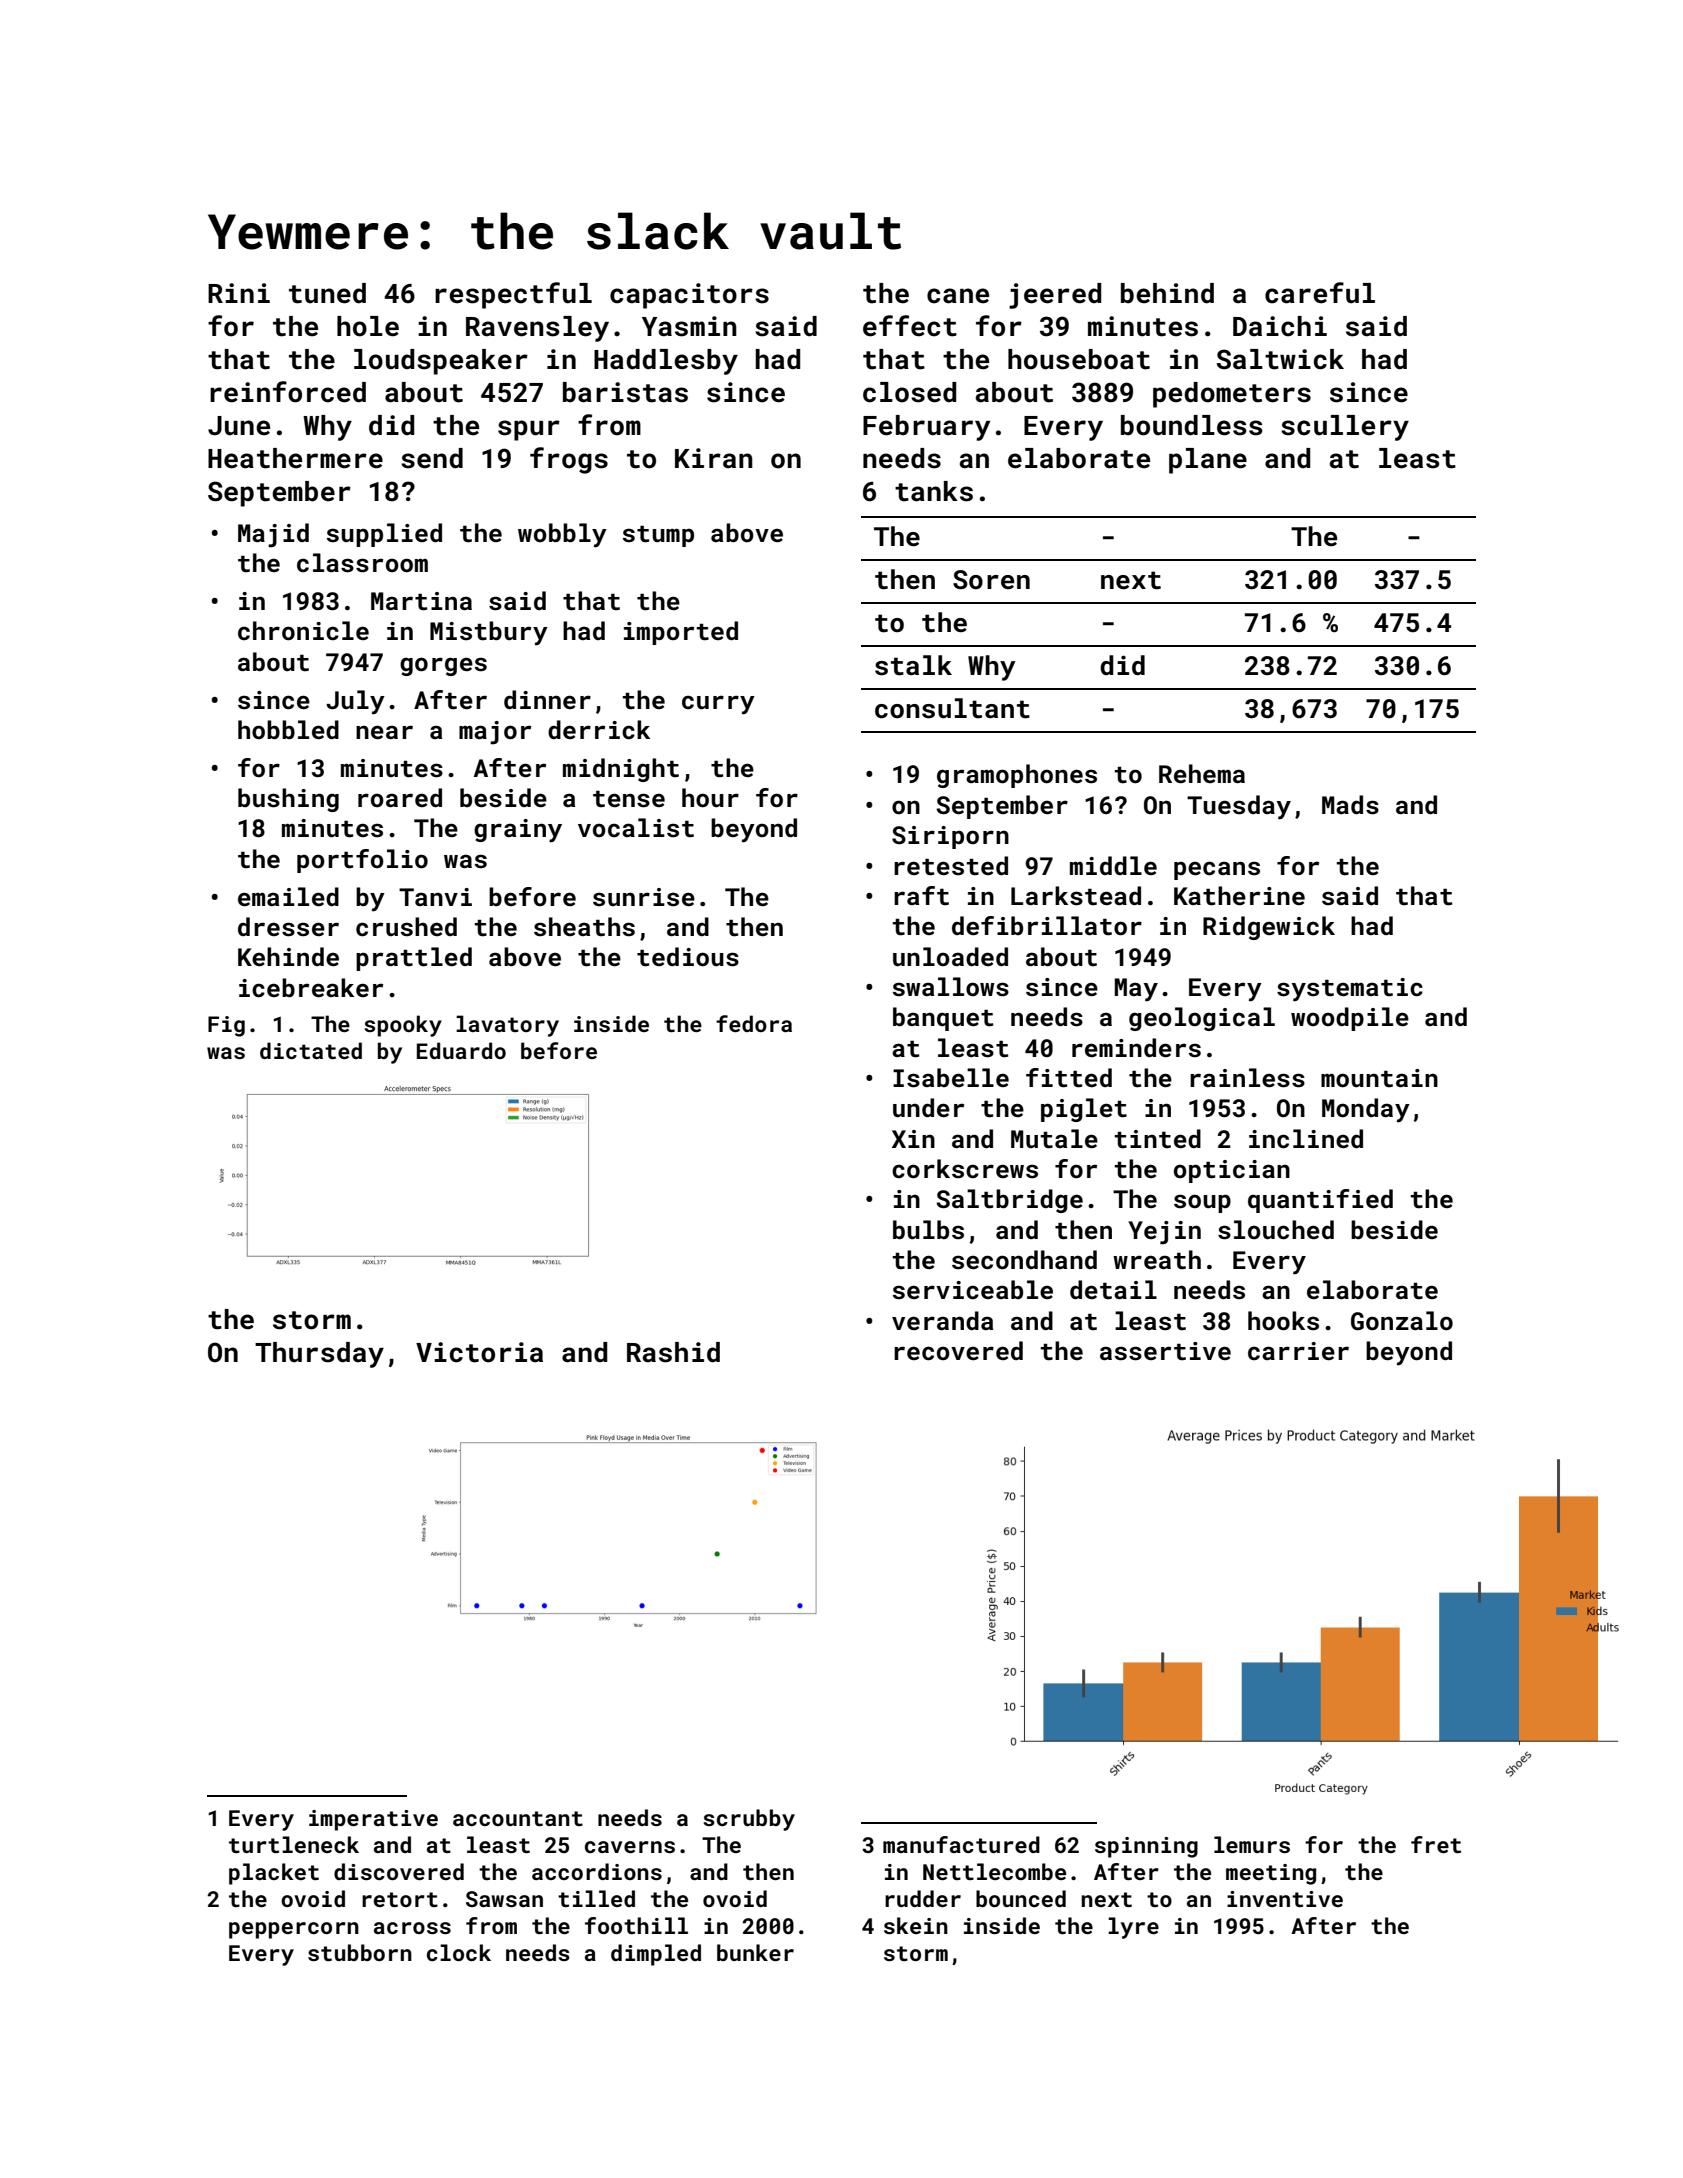  Describe the element at coordinates (958, 296) in the screenshot. I see `cane` at that location.
